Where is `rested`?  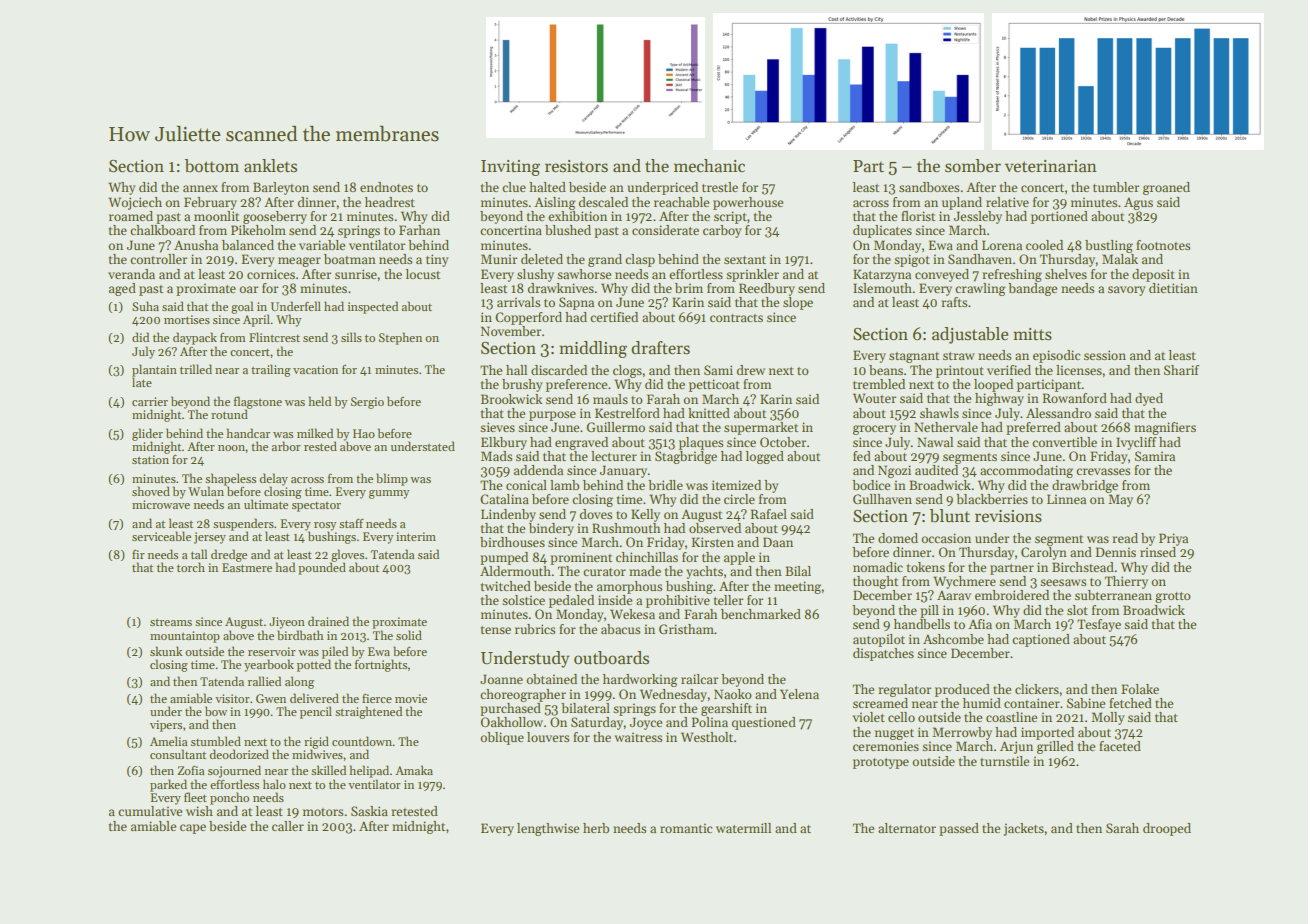 rested is located at coordinates (320, 446).
